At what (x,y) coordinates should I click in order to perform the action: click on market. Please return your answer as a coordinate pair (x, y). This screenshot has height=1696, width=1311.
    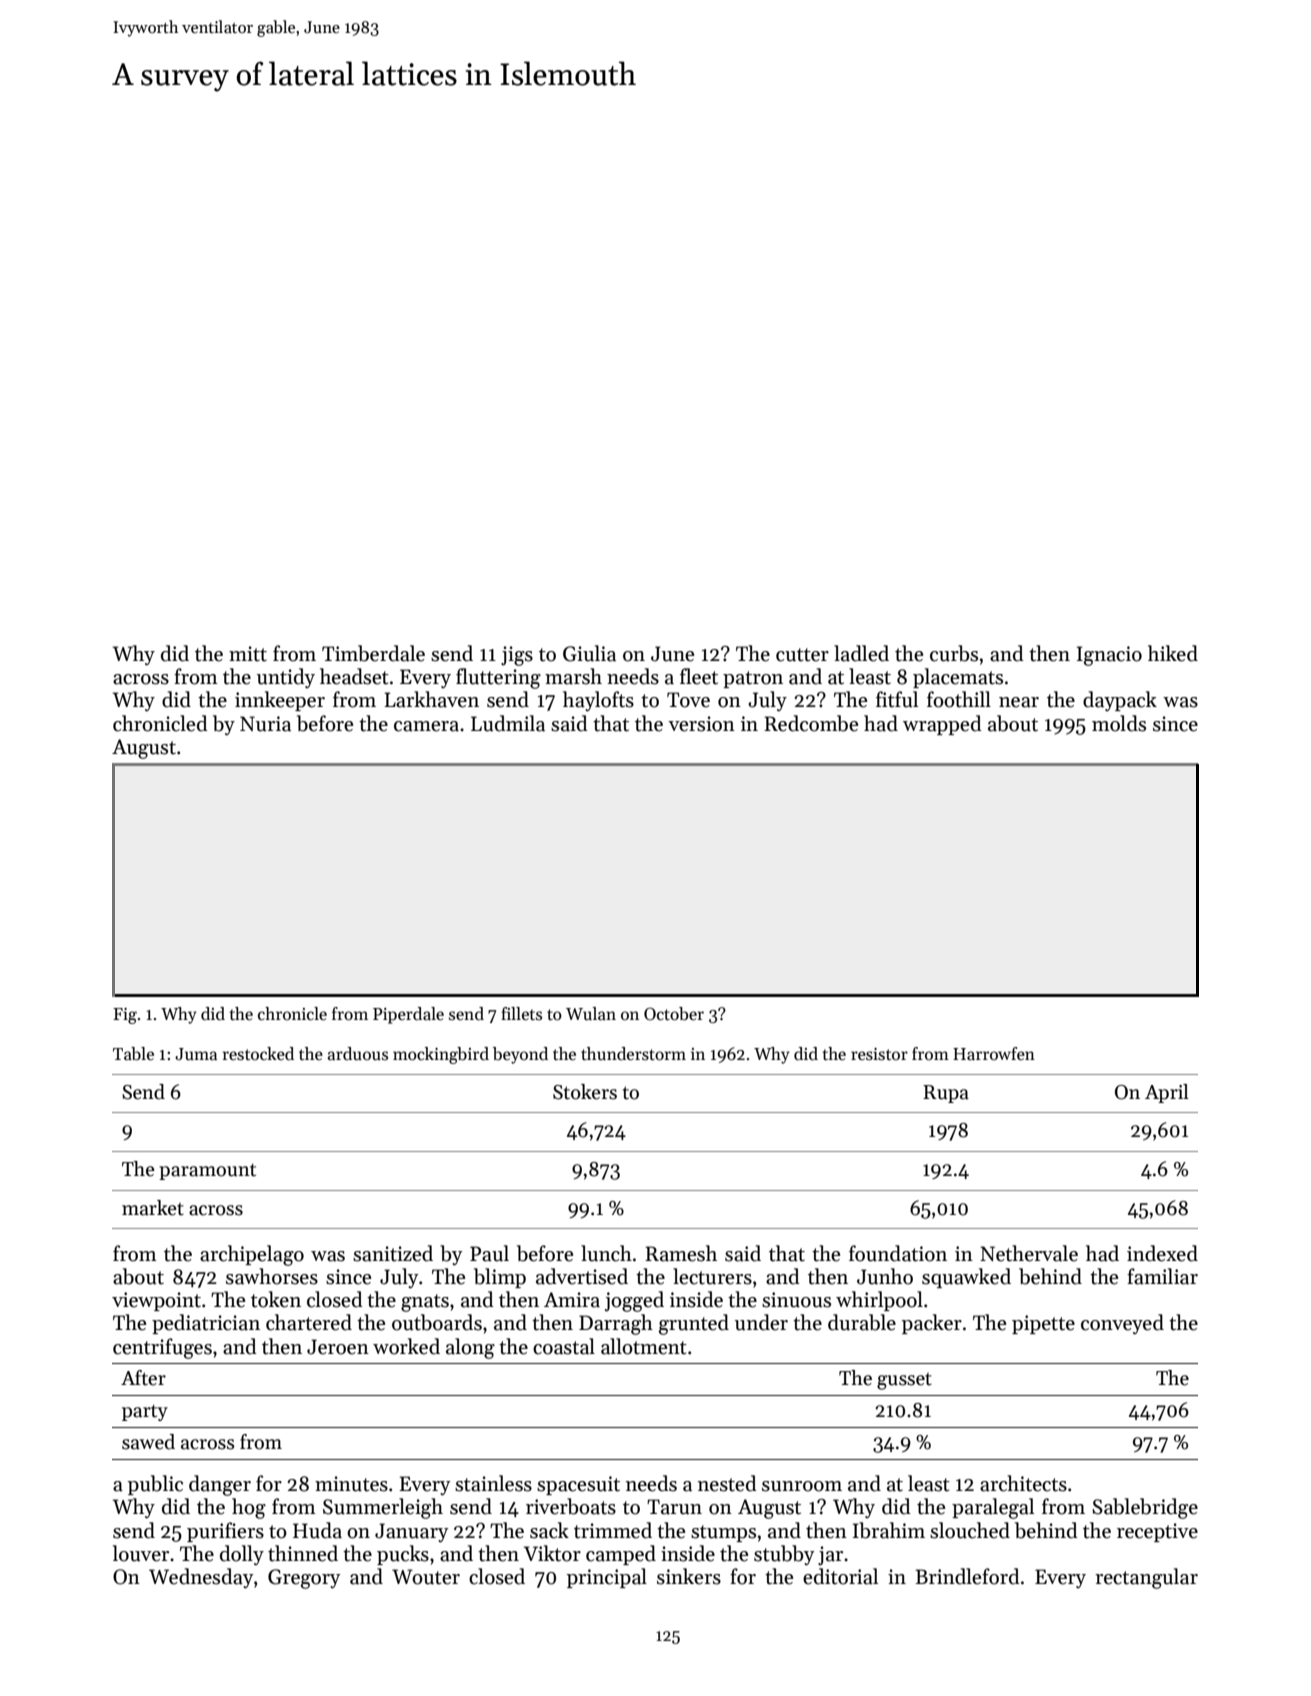
    Looking at the image, I should click on (153, 1208).
